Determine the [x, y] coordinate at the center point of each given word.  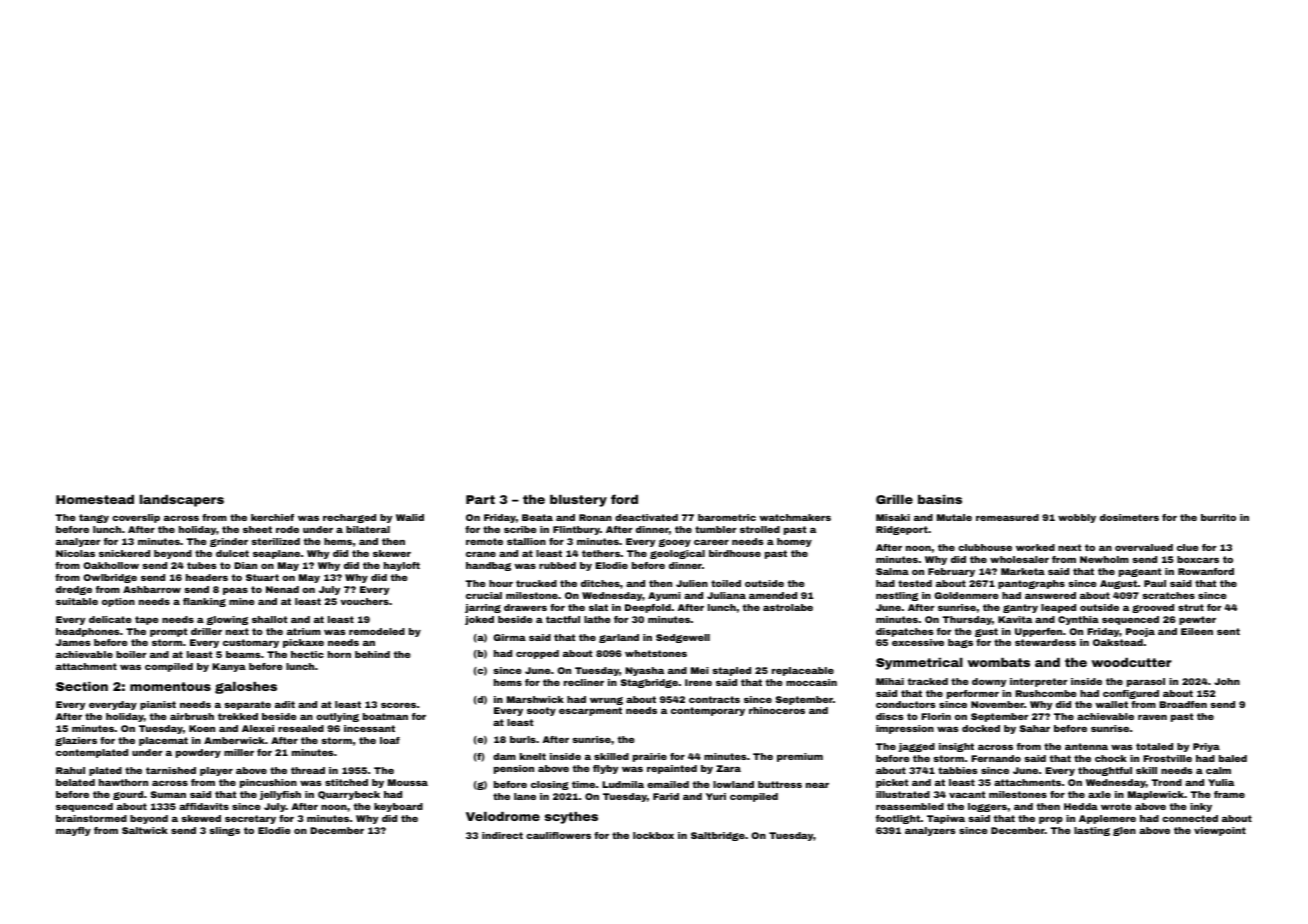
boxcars [1198, 559]
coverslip [136, 518]
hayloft [402, 566]
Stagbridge [649, 683]
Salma [892, 571]
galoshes [246, 688]
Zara [728, 768]
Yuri [716, 796]
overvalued [1144, 547]
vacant [967, 794]
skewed [201, 818]
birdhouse [735, 553]
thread [308, 770]
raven [1152, 717]
